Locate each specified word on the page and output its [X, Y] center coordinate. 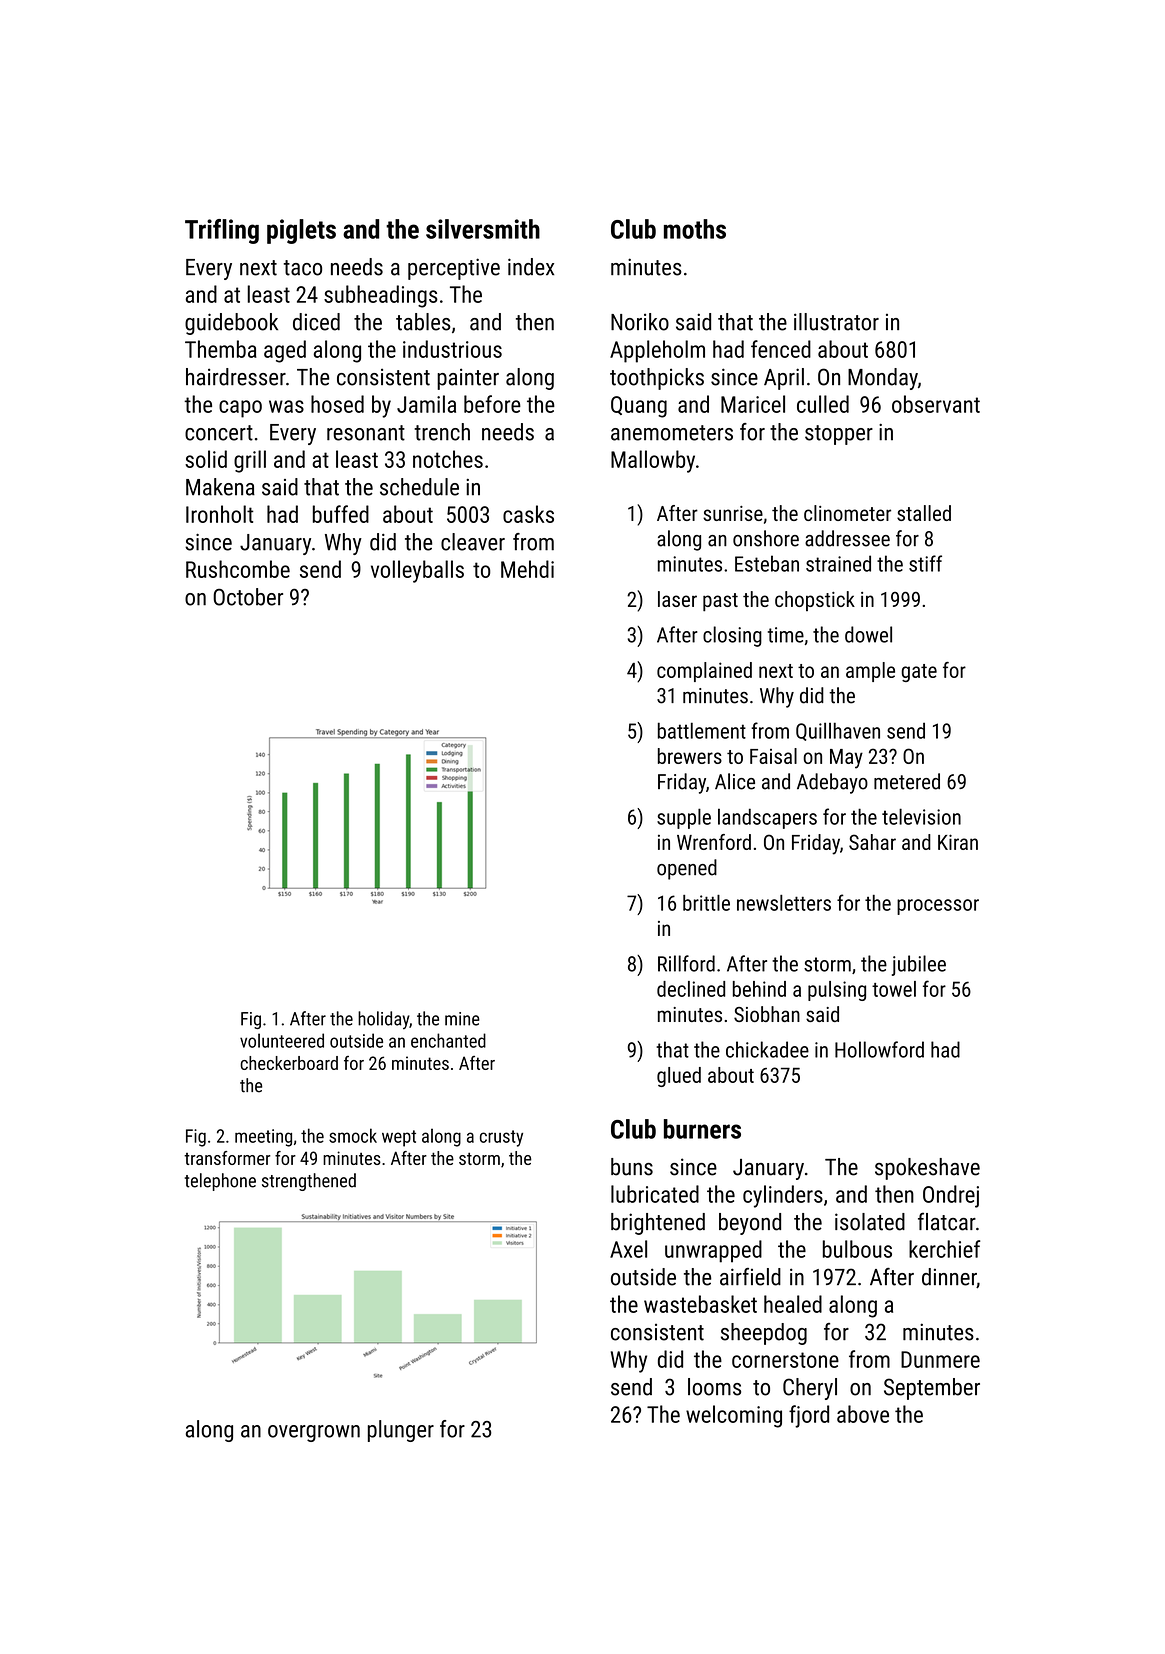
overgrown [314, 1433]
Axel [628, 1249]
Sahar [872, 842]
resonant [366, 433]
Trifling [222, 231]
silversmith [483, 229]
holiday [383, 1020]
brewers [690, 756]
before [492, 404]
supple [684, 818]
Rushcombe [238, 569]
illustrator [836, 322]
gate [919, 673]
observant [936, 404]
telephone [220, 1182]
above [863, 1414]
